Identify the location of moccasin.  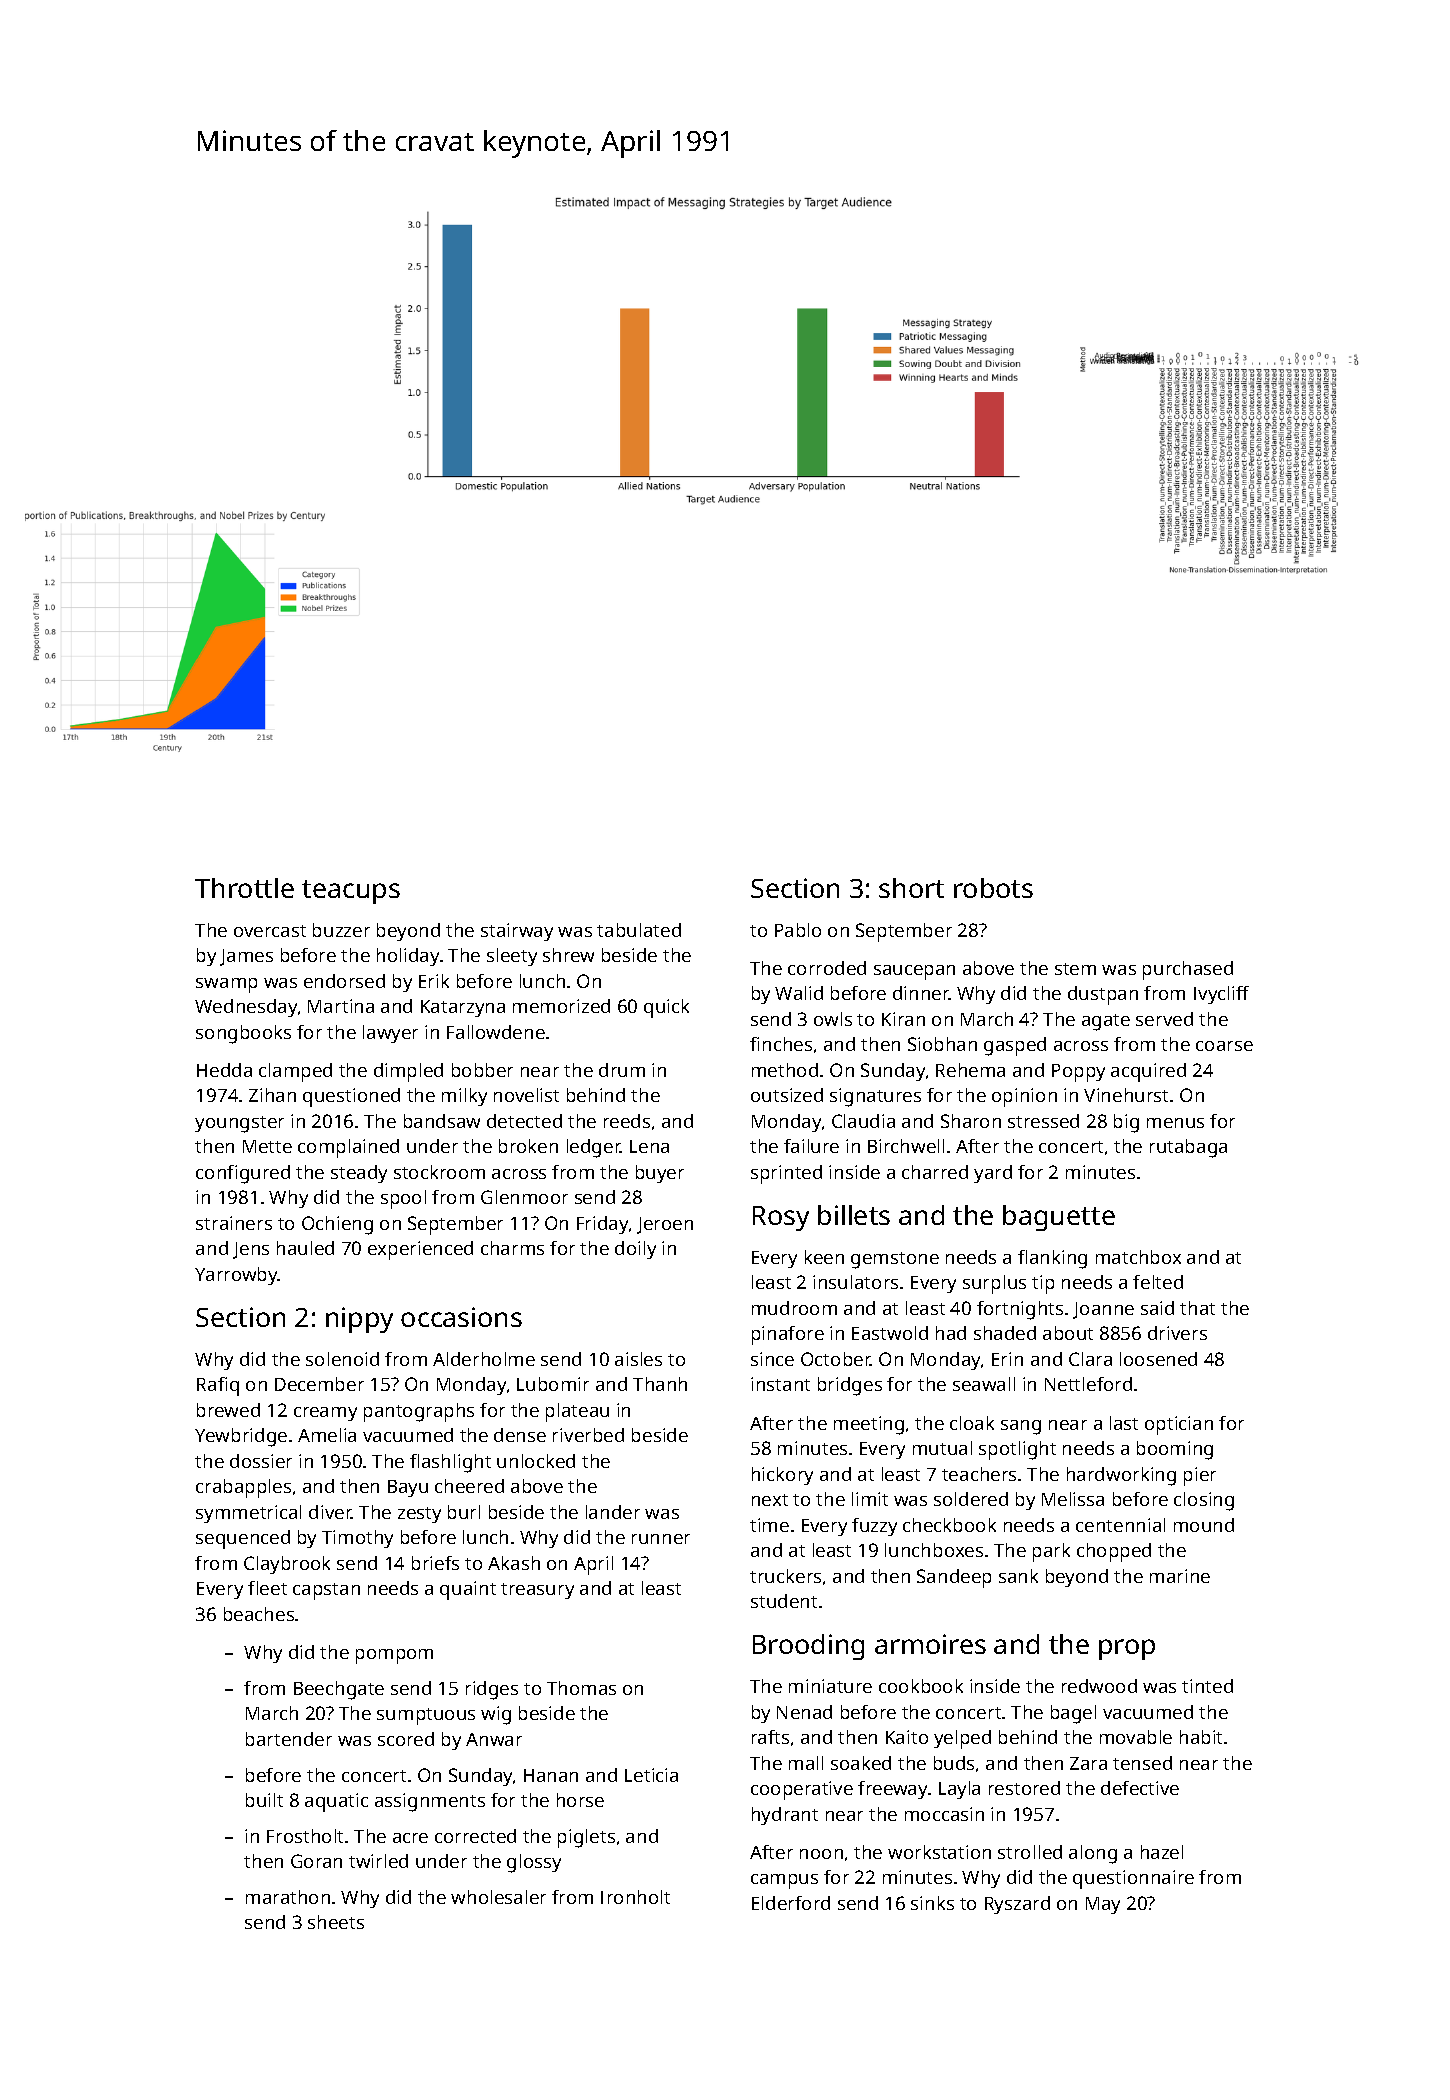
(944, 1814).
